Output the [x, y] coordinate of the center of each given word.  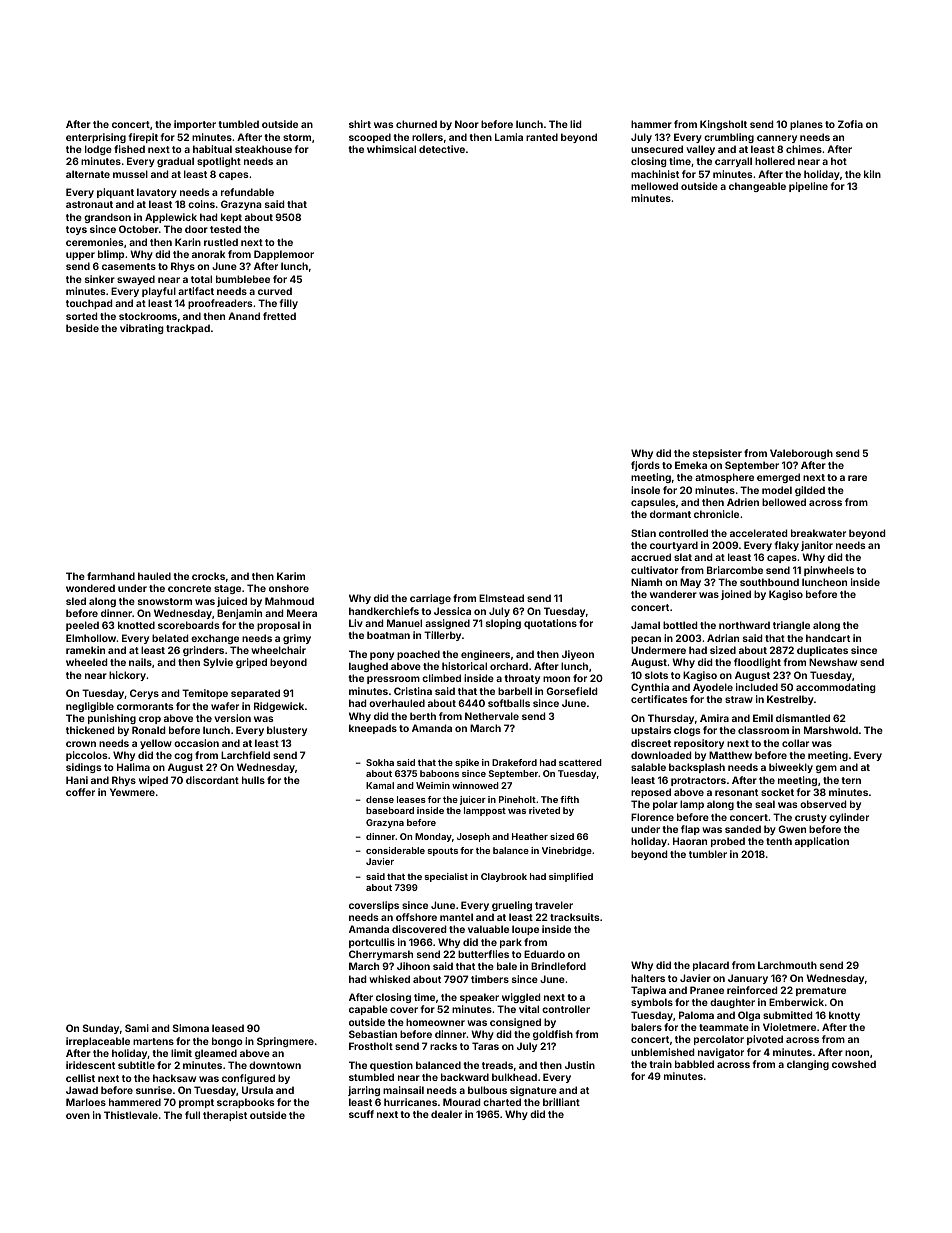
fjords [645, 466]
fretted [279, 316]
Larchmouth [787, 965]
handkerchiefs [384, 611]
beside [82, 328]
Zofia [850, 124]
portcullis [372, 943]
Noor [467, 124]
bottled [680, 625]
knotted [136, 625]
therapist [225, 1116]
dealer [446, 1114]
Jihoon [413, 966]
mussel [130, 174]
